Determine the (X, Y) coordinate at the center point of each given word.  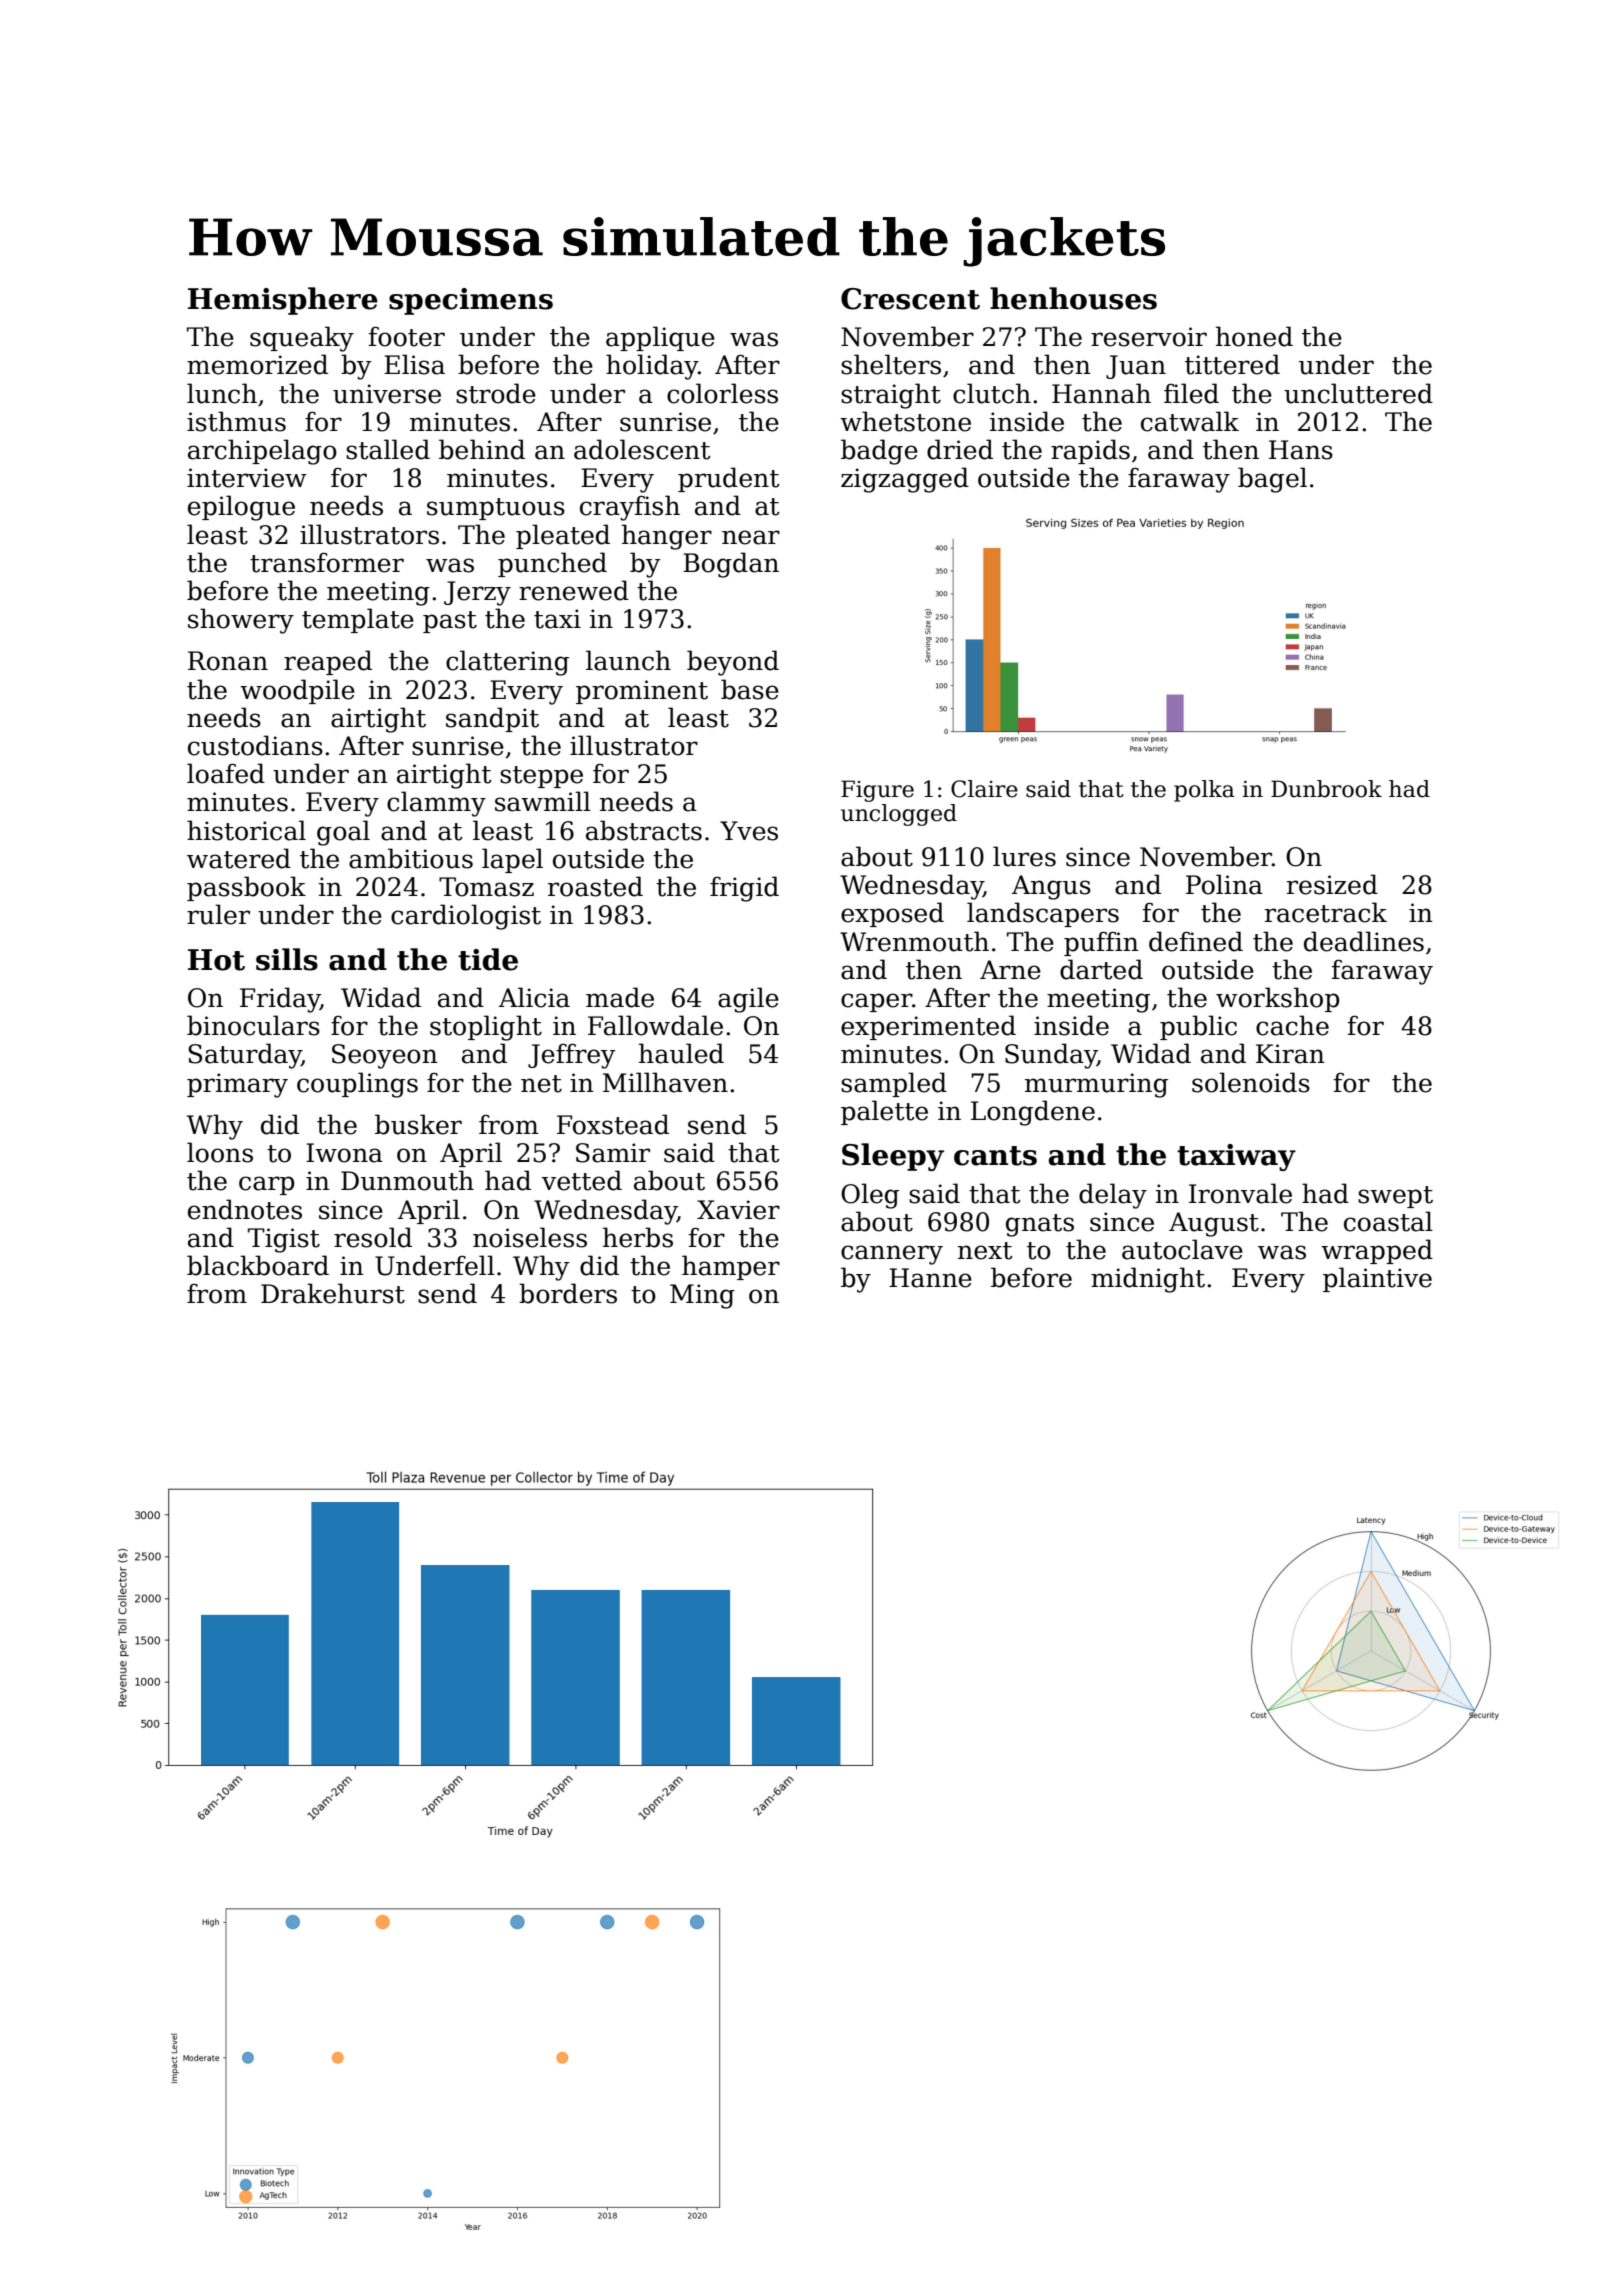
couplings (357, 1085)
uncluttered (1358, 393)
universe (387, 394)
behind (482, 449)
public (1198, 1027)
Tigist (284, 1240)
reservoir (1149, 337)
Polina (1224, 884)
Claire (984, 789)
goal (343, 833)
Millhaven (665, 1082)
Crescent (910, 299)
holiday (652, 367)
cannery (892, 1255)
